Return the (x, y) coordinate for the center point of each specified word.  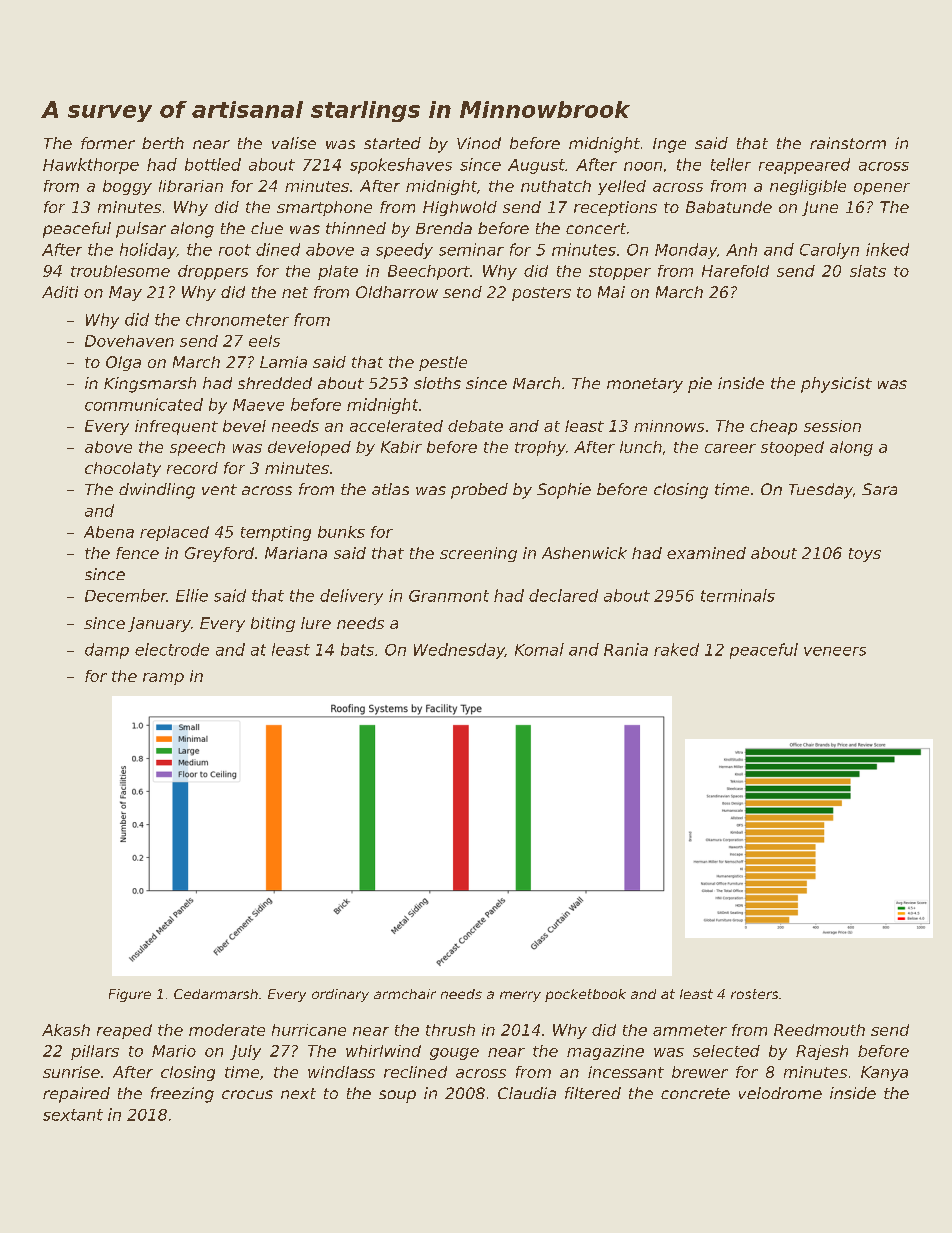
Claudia (527, 1093)
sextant (73, 1115)
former (108, 143)
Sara (879, 489)
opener (882, 189)
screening (478, 554)
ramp (163, 679)
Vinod (479, 143)
